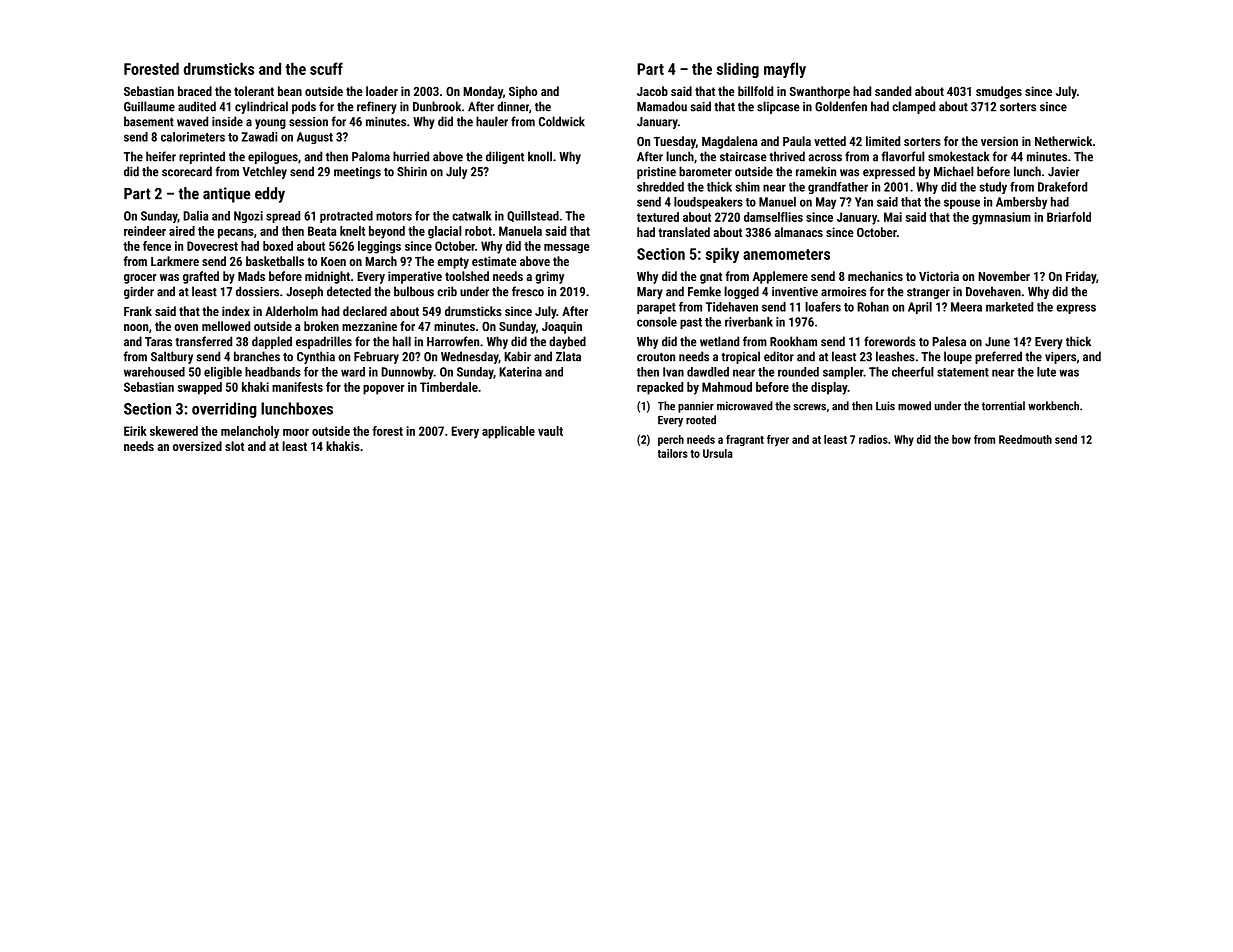 Image resolution: width=1233 pixels, height=952 pixels. Describe the element at coordinates (895, 356) in the screenshot. I see `leashes` at that location.
